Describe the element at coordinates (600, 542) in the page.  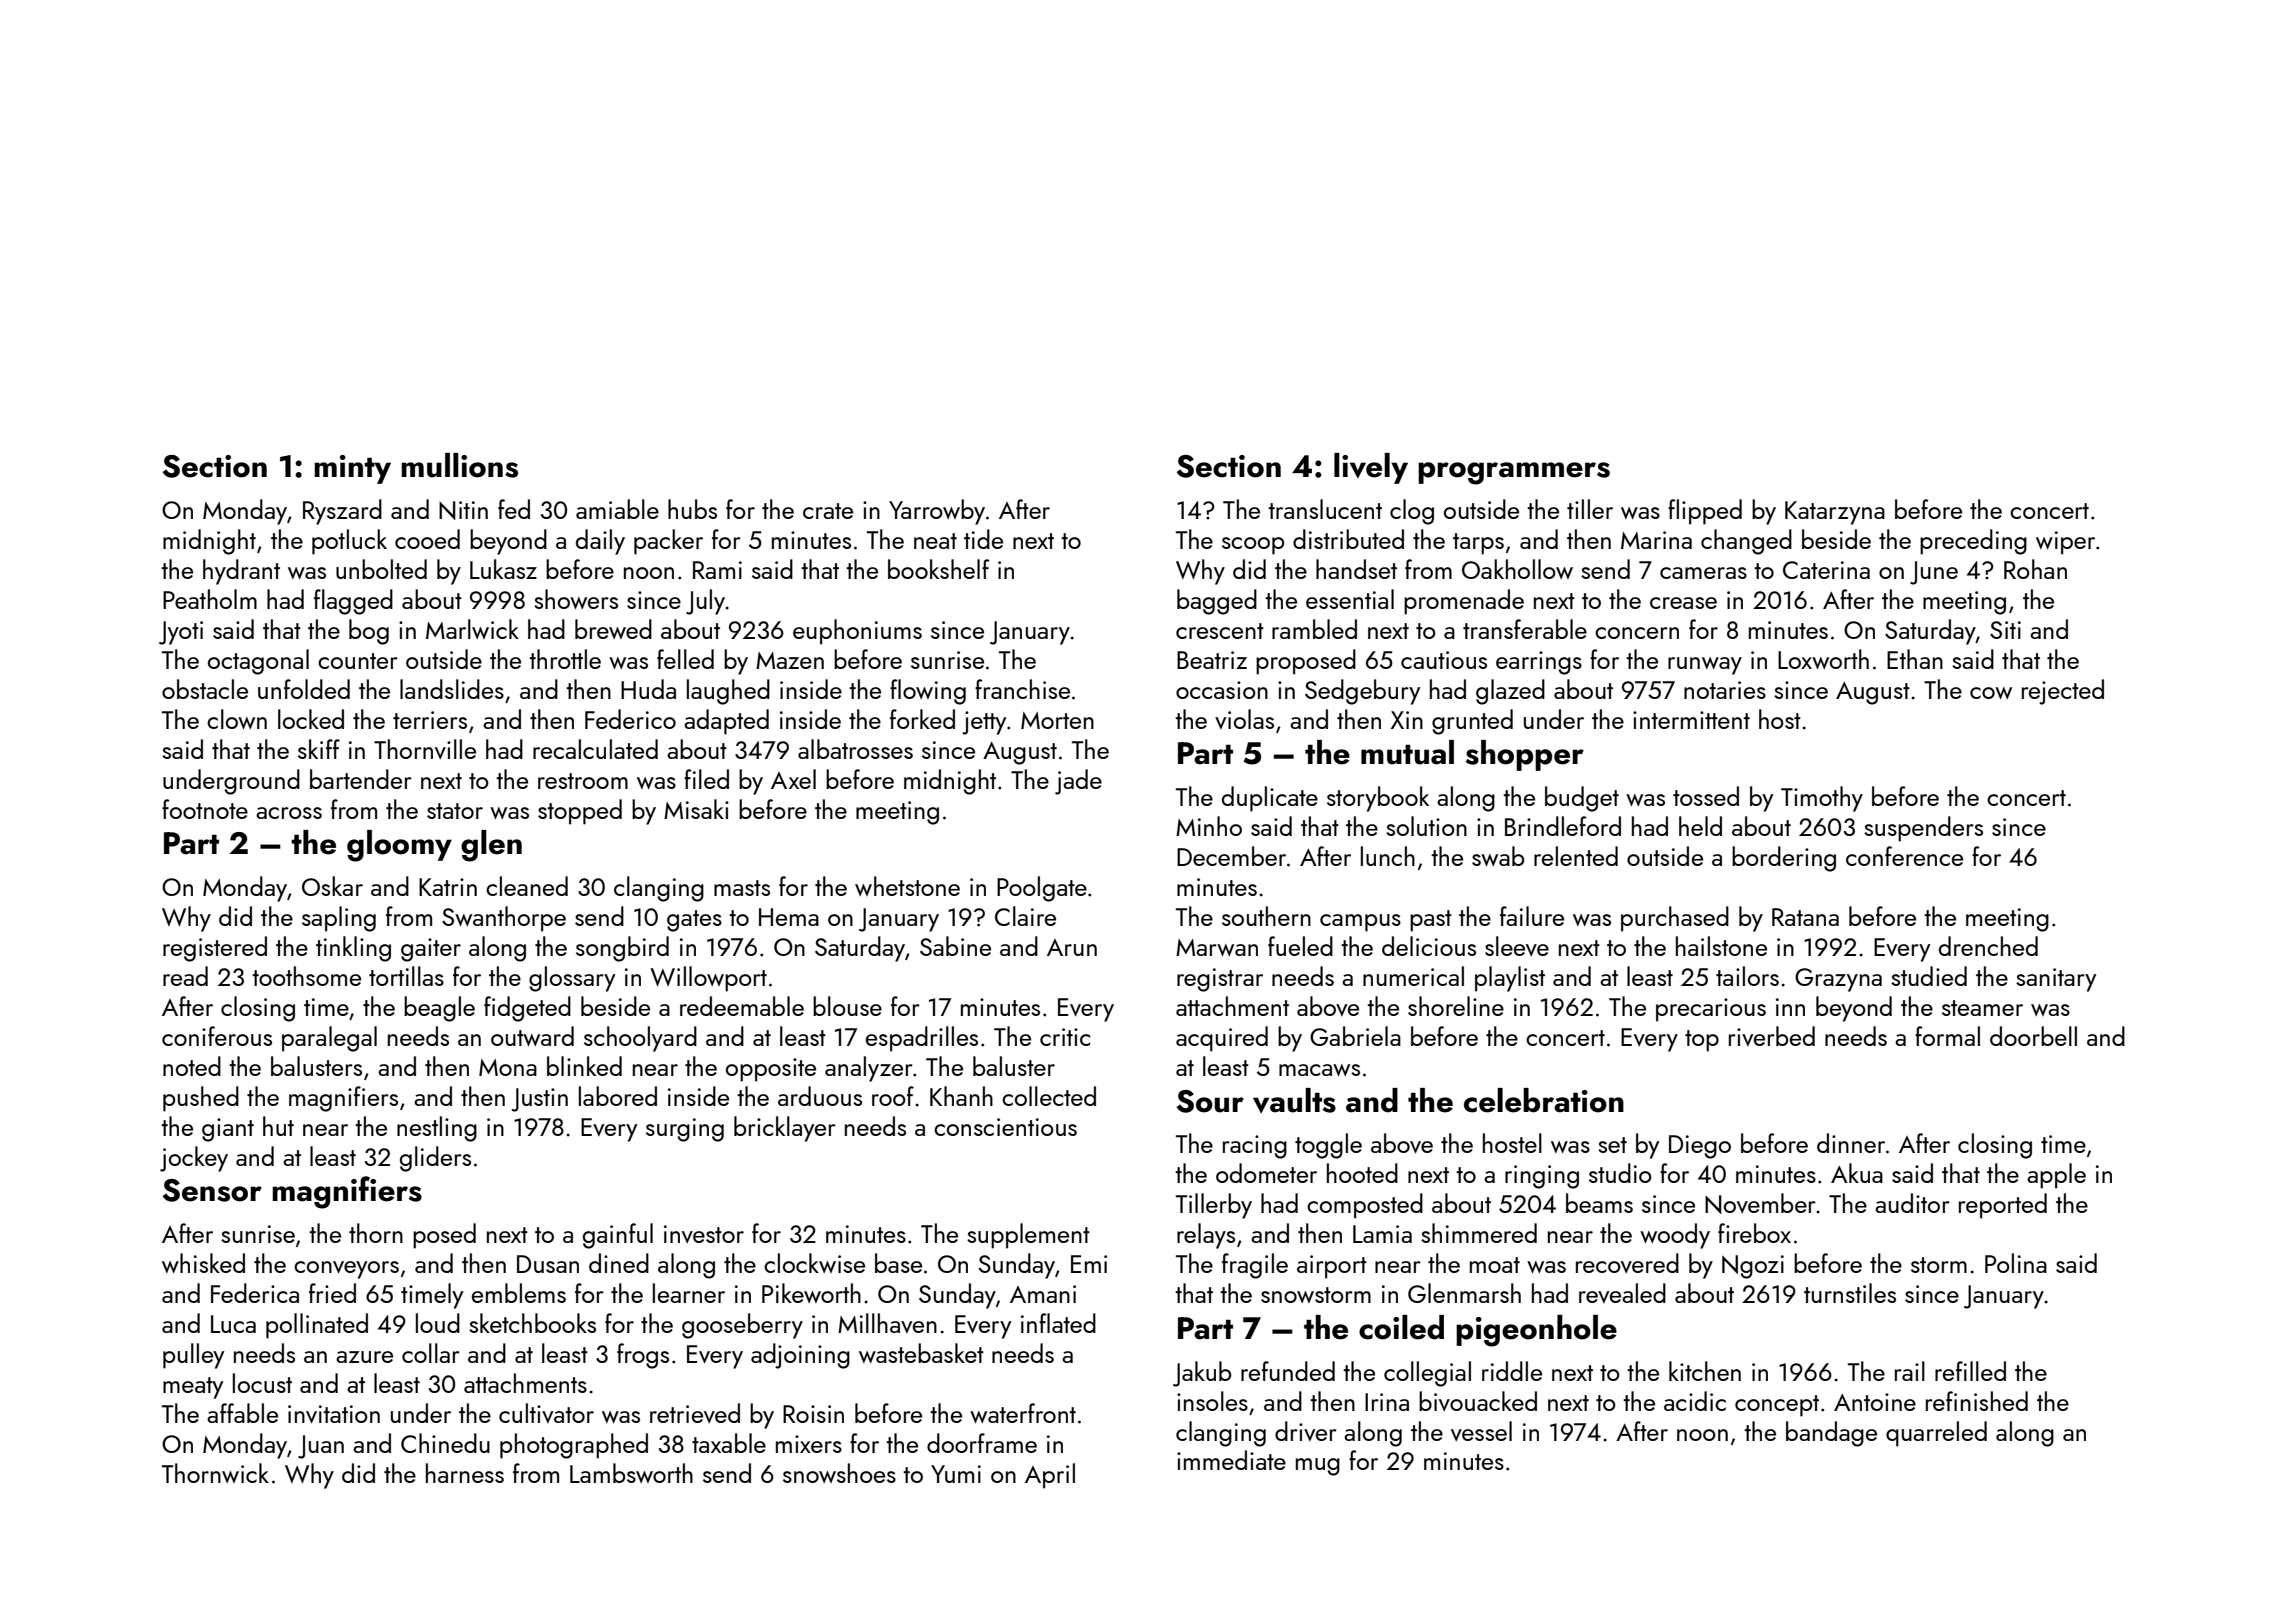
I see `daily` at that location.
